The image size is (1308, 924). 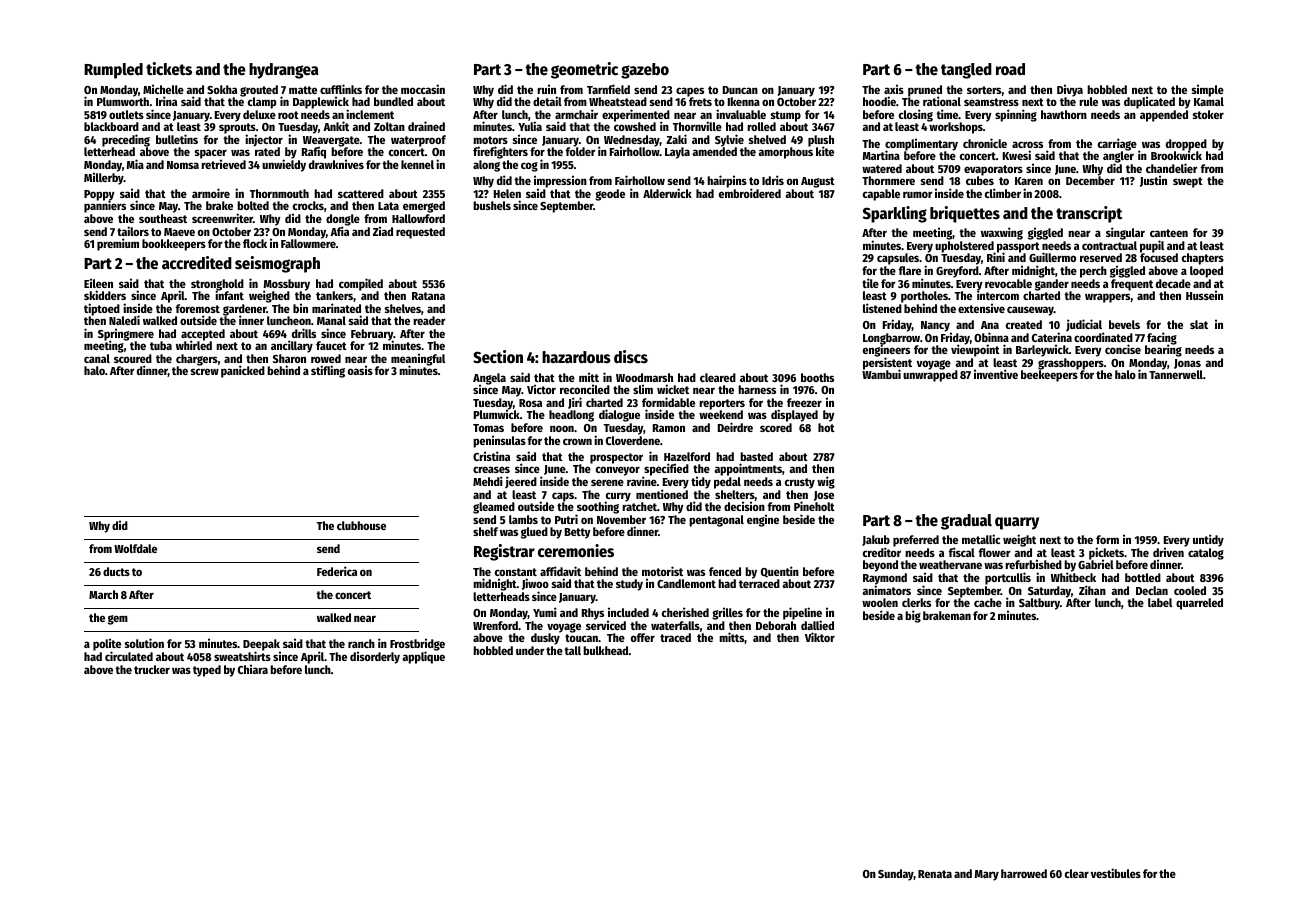 I want to click on traced, so click(x=675, y=637).
